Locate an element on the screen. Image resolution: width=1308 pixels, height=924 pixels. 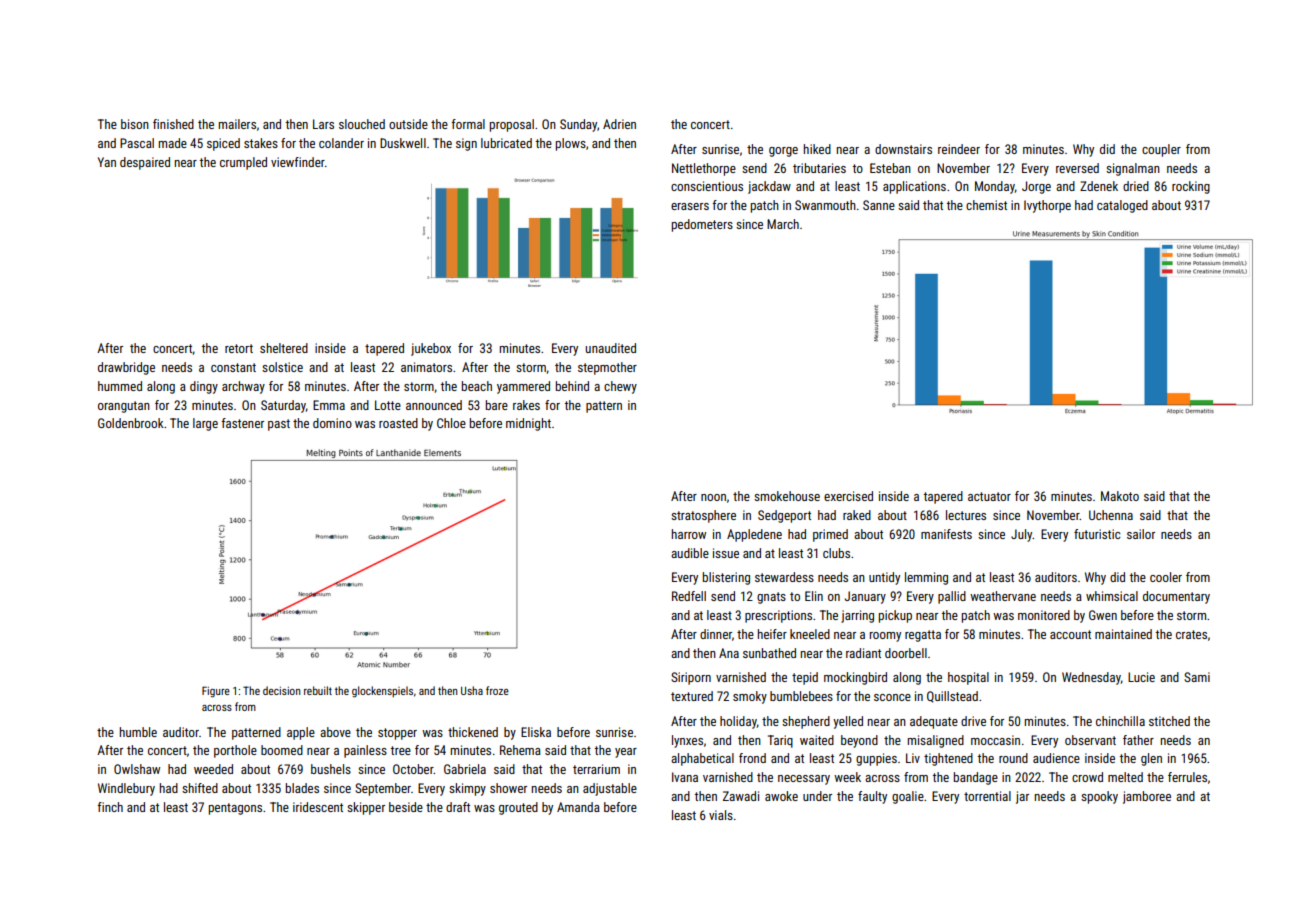
chewy is located at coordinates (620, 387).
